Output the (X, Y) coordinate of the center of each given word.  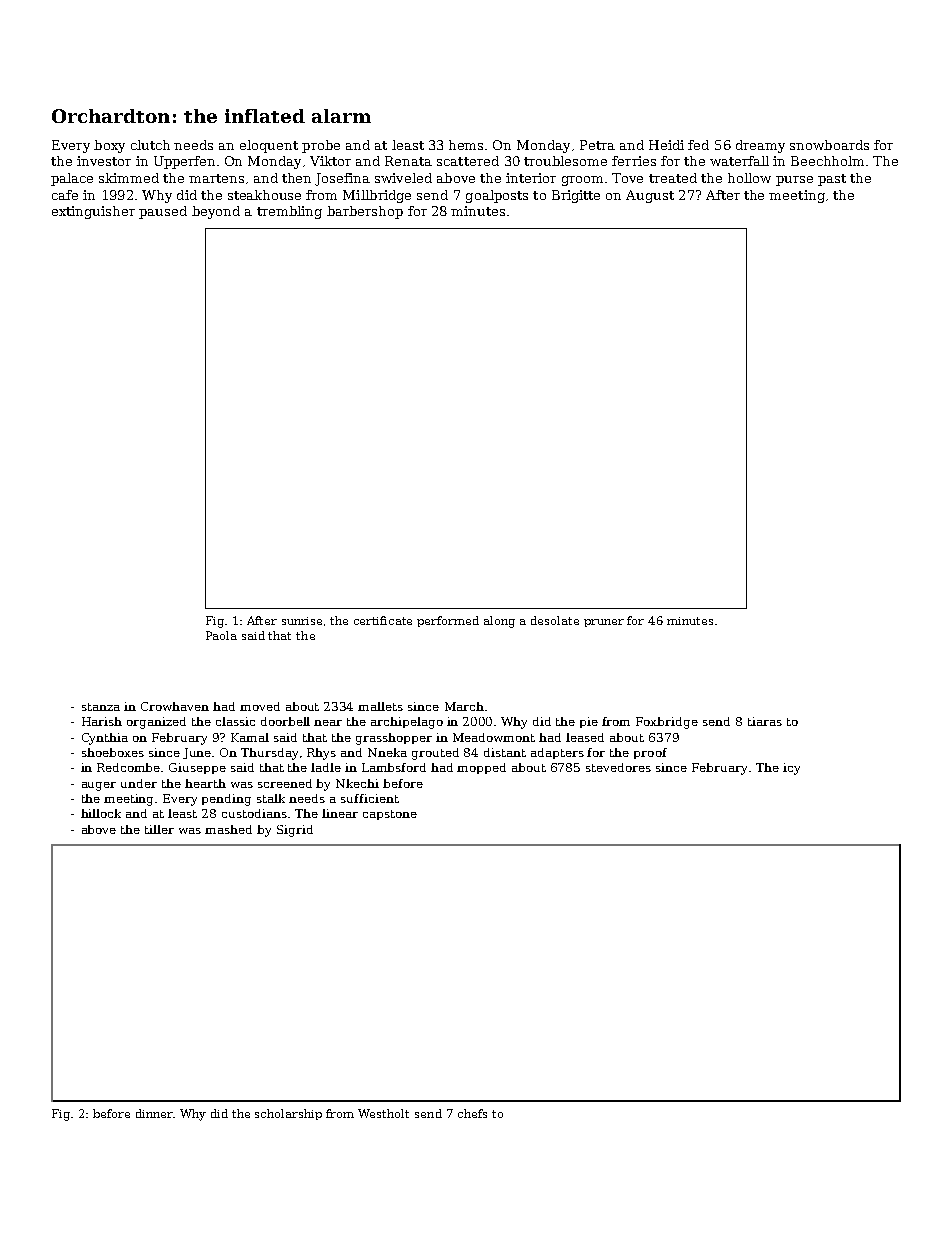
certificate (383, 620)
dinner (155, 1113)
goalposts (497, 196)
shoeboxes (113, 752)
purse (794, 181)
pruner (604, 623)
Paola (221, 635)
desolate (555, 620)
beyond (216, 212)
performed (448, 621)
